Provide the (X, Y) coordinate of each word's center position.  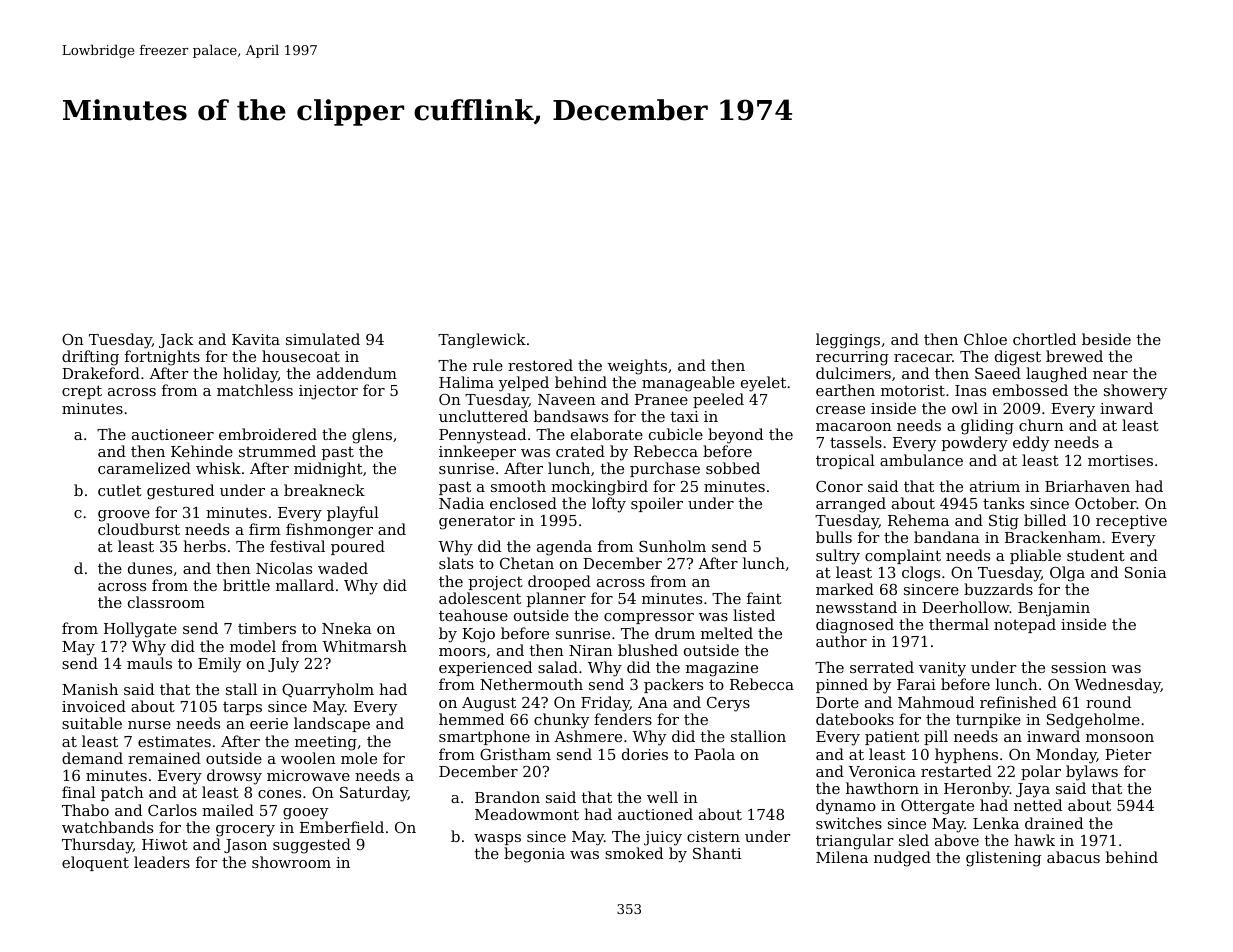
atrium (995, 486)
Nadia (461, 503)
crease (840, 410)
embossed (1030, 390)
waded (343, 568)
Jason (245, 846)
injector (328, 392)
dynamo (846, 807)
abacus (1073, 857)
